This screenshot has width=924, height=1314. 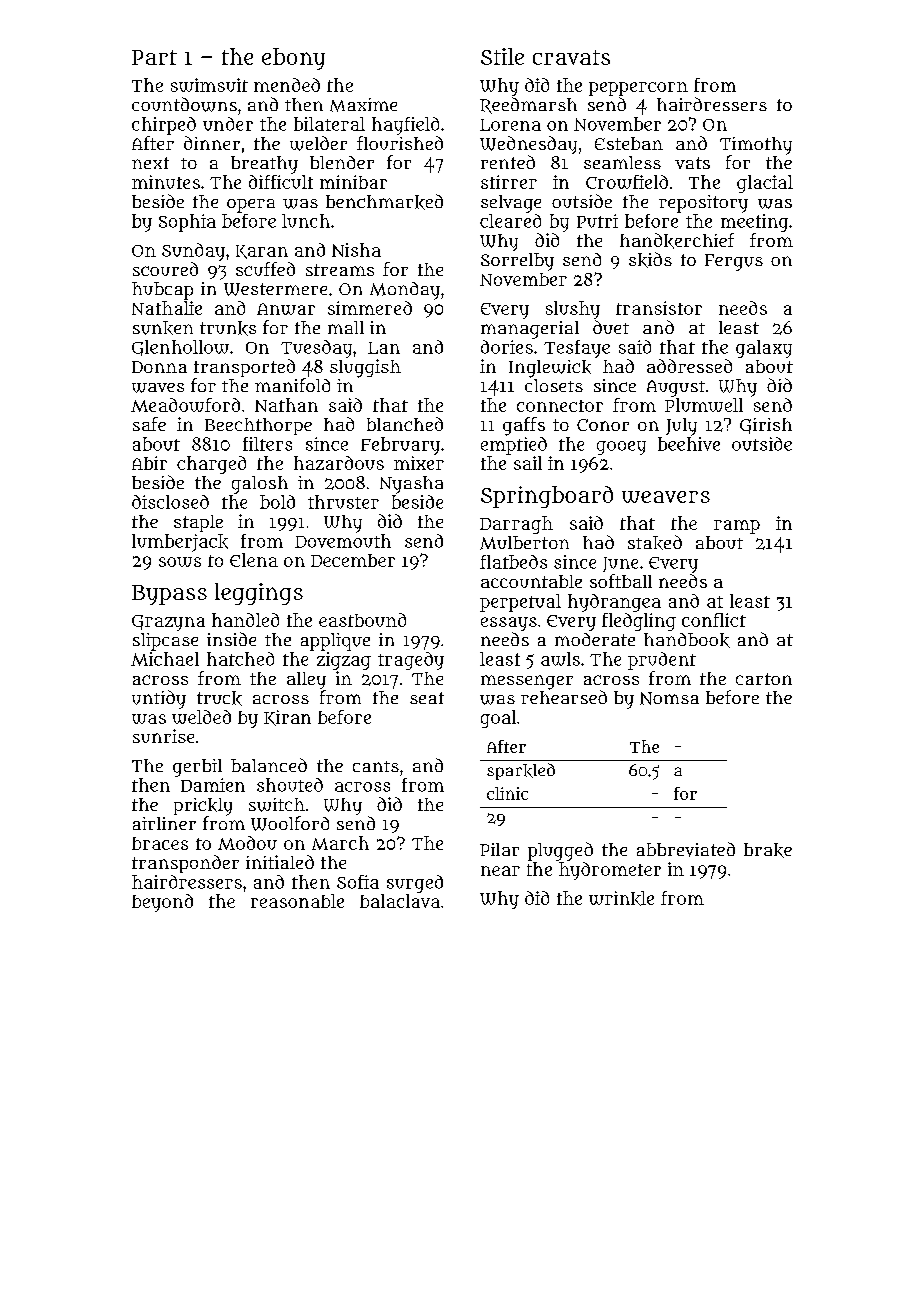 What do you see at coordinates (286, 309) in the screenshot?
I see `Anwar` at bounding box center [286, 309].
